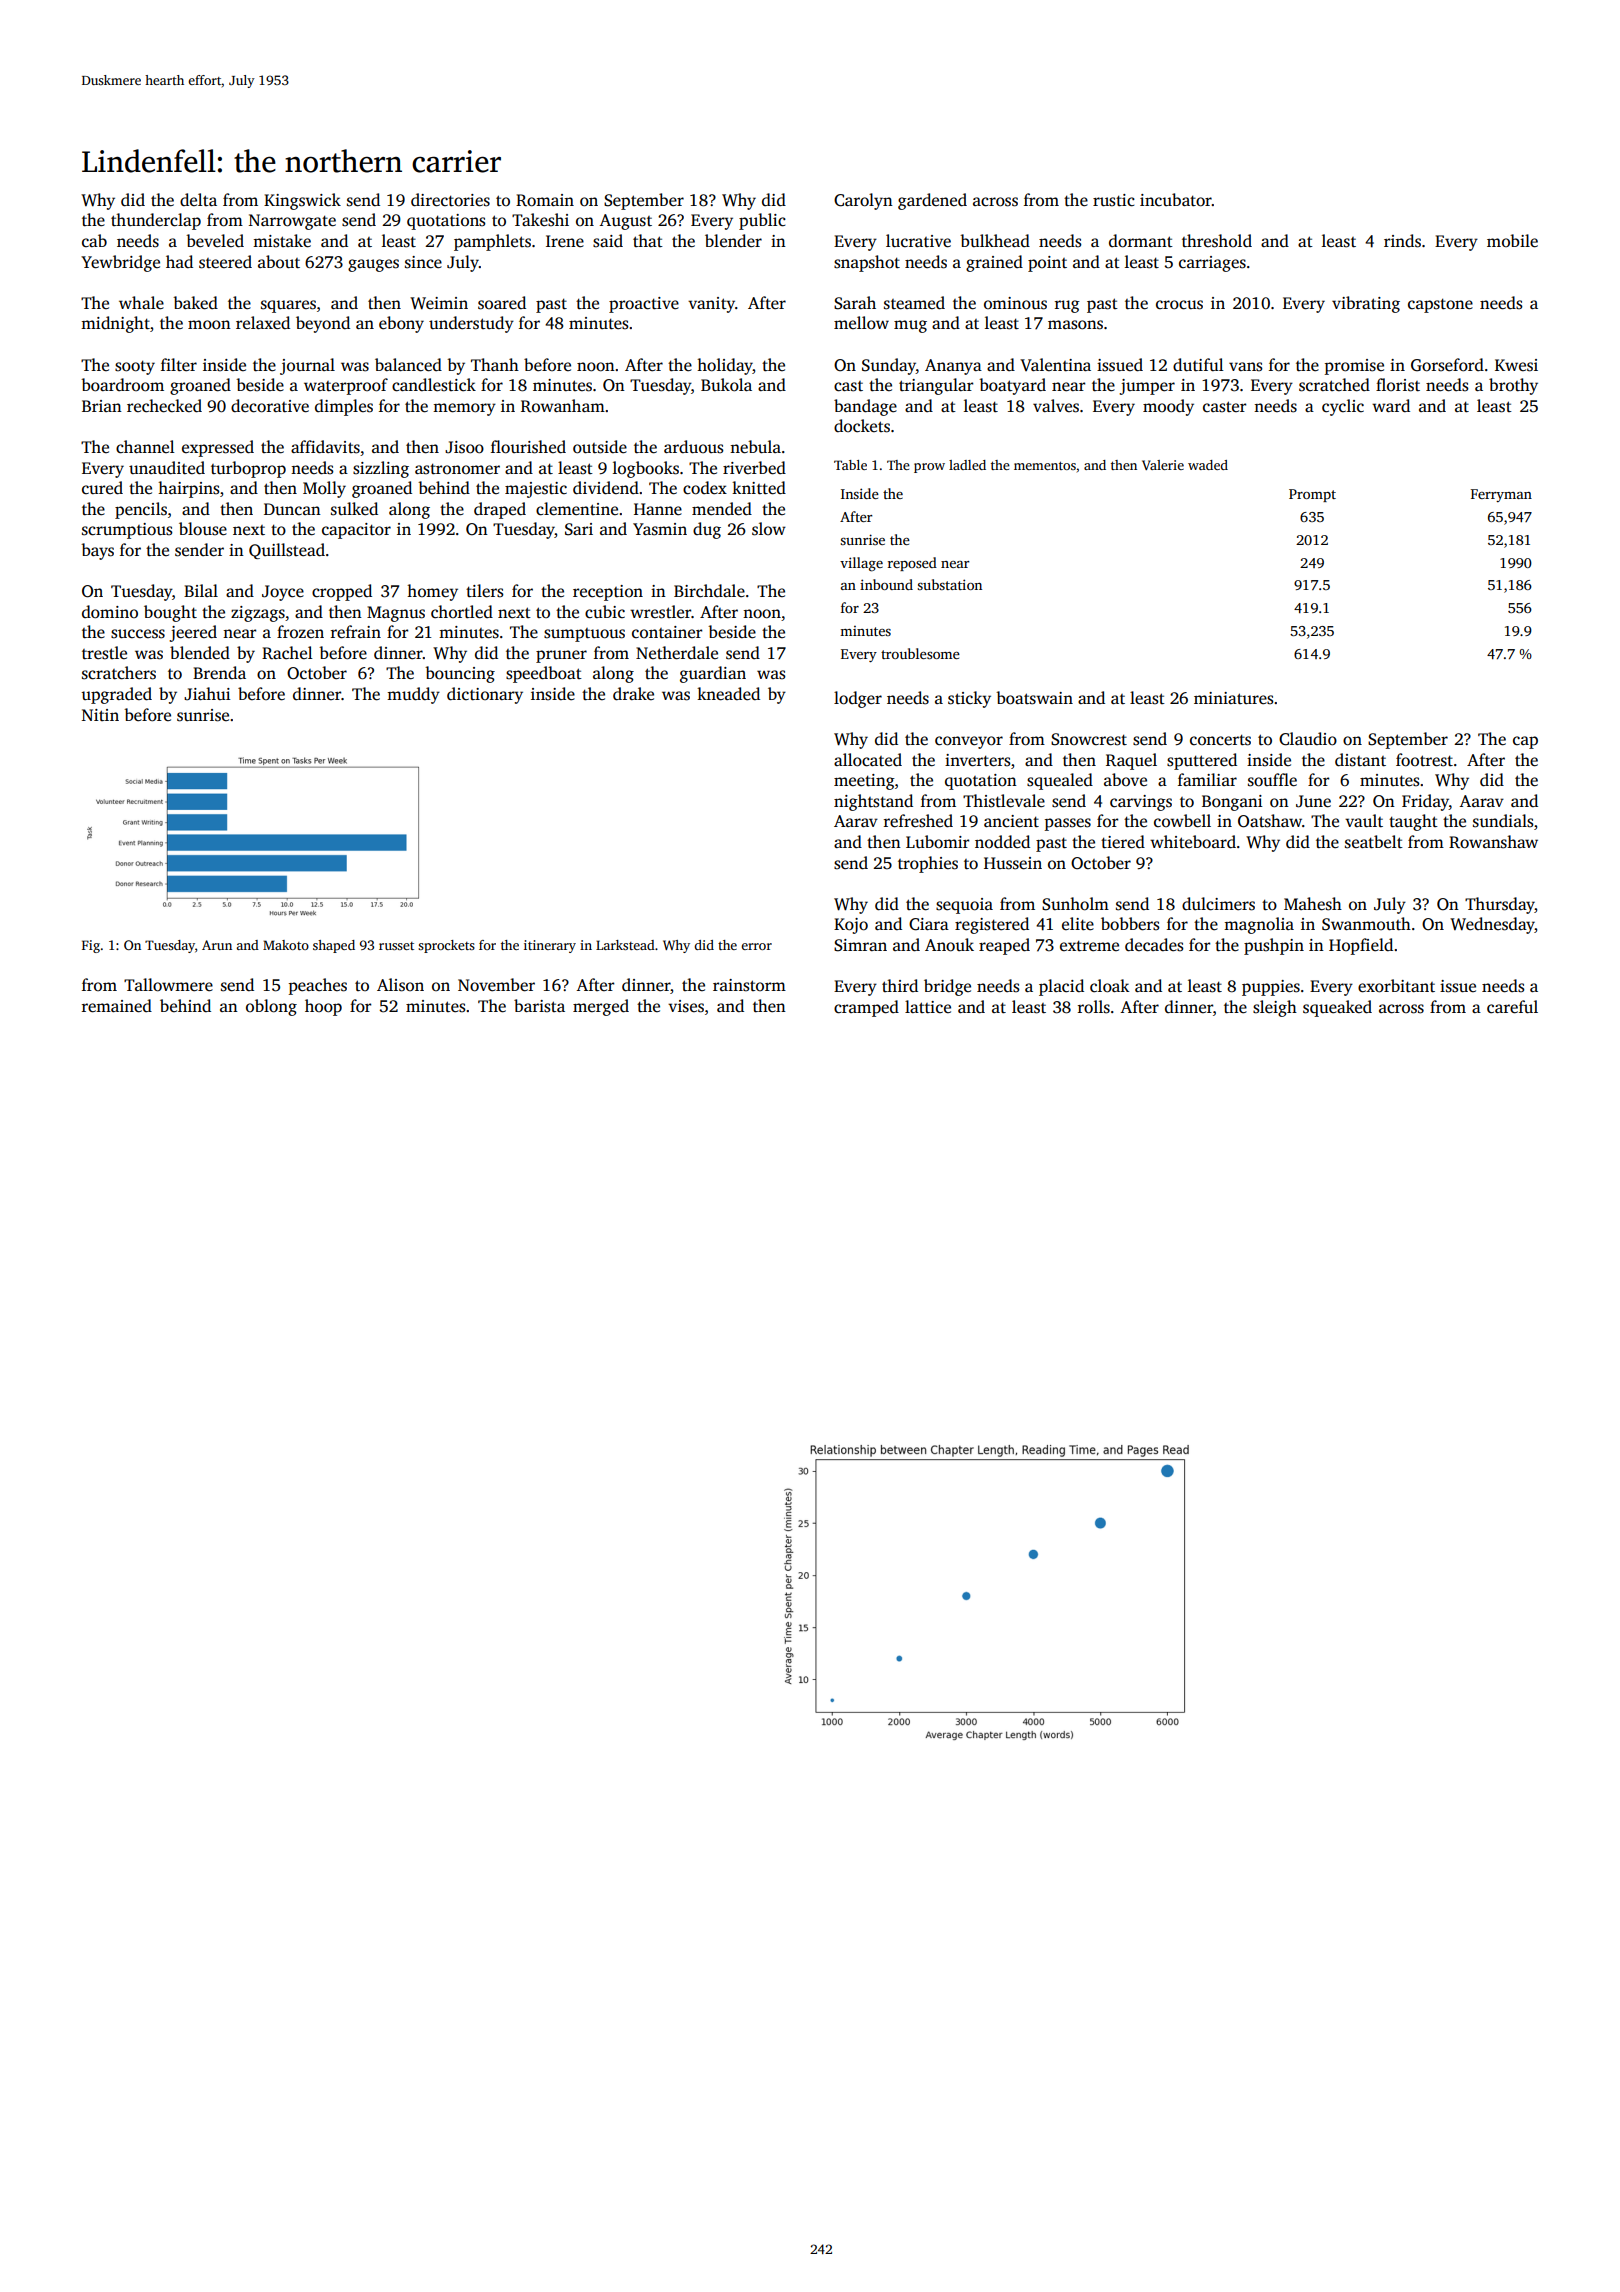 This screenshot has width=1620, height=2292. I want to click on mobile, so click(1512, 241).
